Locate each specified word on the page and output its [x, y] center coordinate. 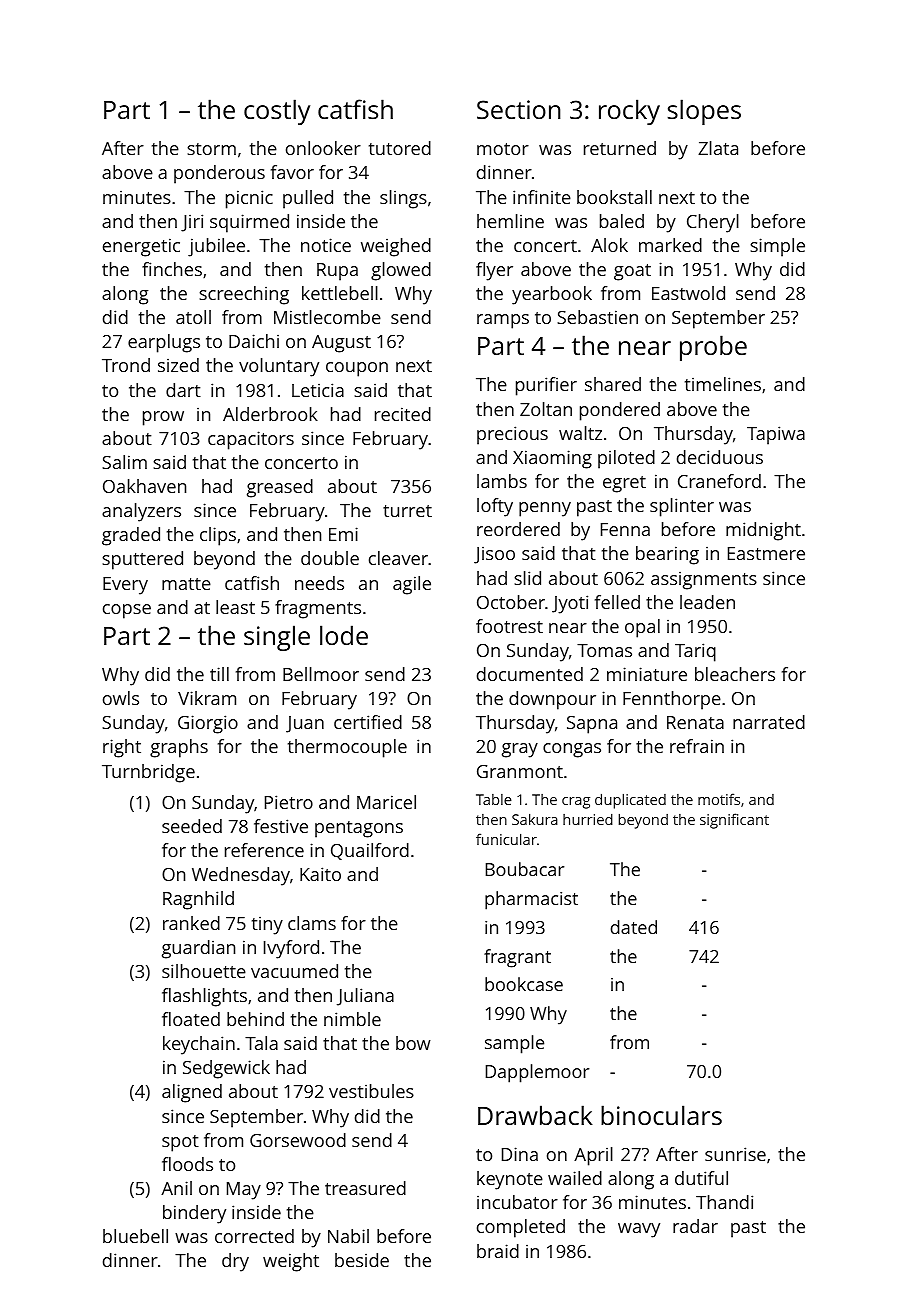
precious [512, 435]
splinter [682, 507]
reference [264, 850]
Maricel [386, 802]
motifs [719, 799]
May [244, 1191]
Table [494, 799]
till [219, 674]
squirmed [249, 223]
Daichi [254, 341]
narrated [769, 722]
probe [713, 348]
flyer [494, 271]
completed [521, 1228]
